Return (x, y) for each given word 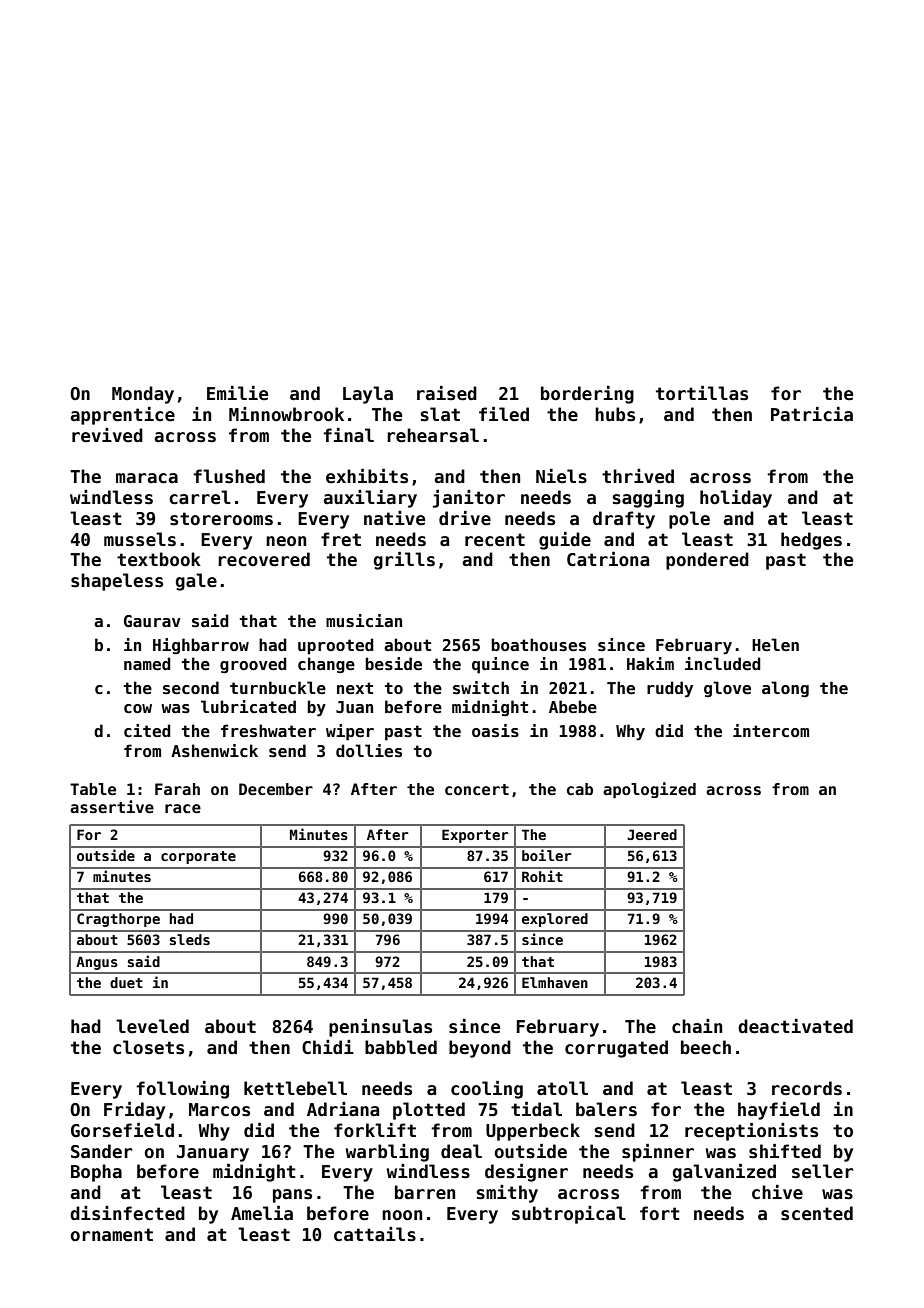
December (276, 789)
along (785, 689)
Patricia (812, 414)
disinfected (127, 1213)
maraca (147, 478)
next (355, 688)
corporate (198, 857)
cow (138, 709)
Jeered (652, 834)
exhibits (367, 476)
